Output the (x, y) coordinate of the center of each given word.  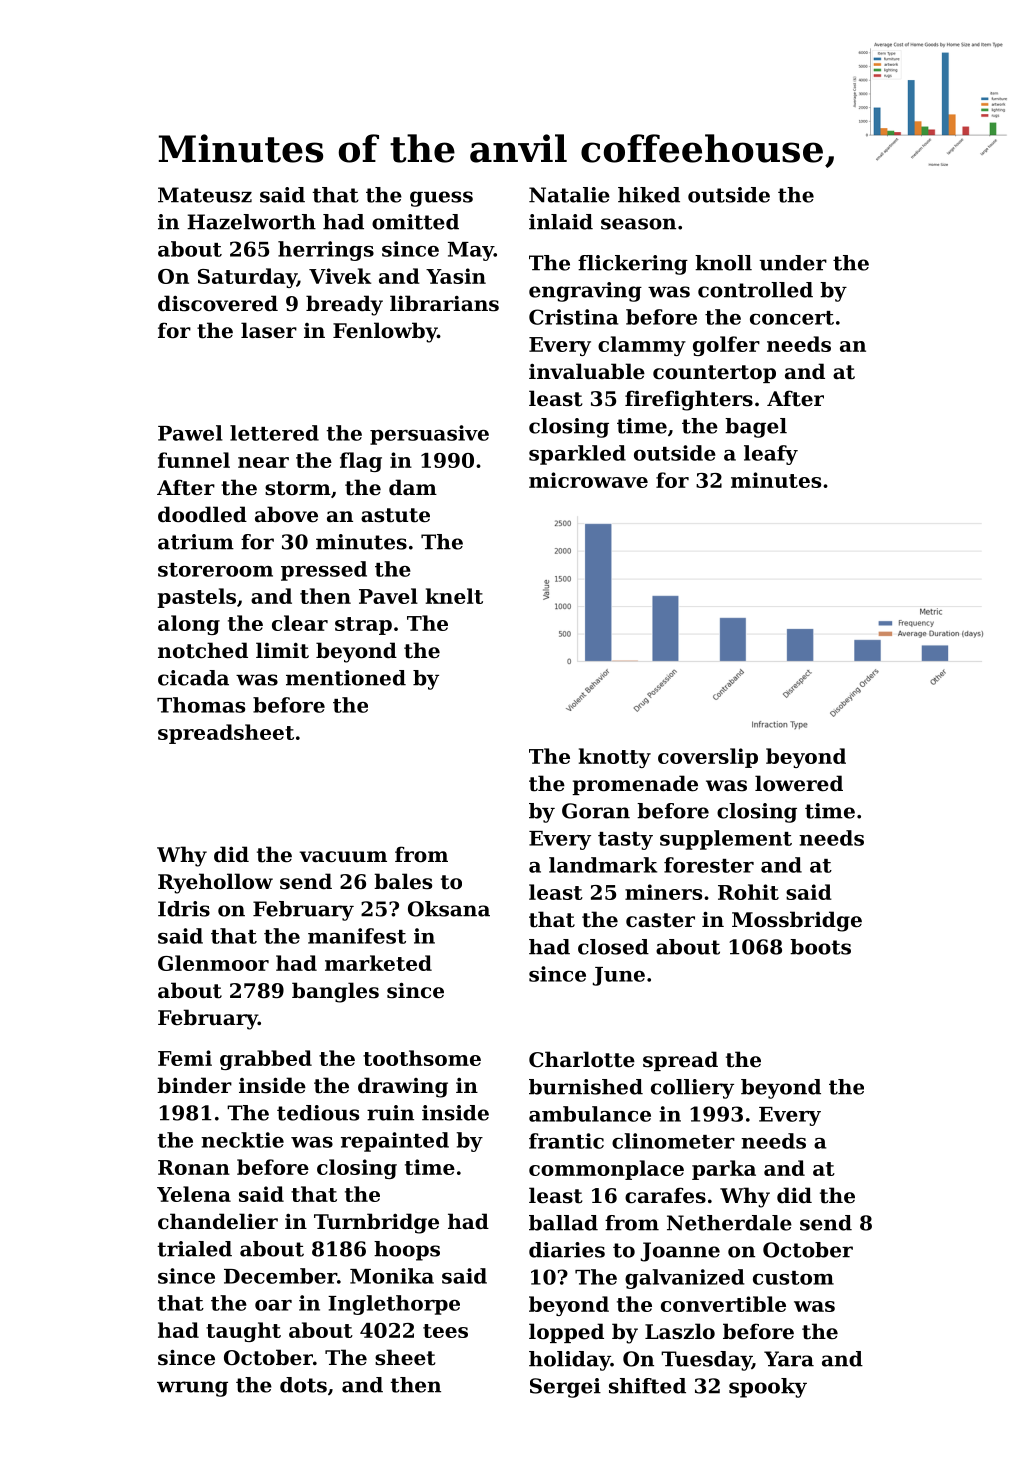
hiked (649, 195)
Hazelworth (251, 222)
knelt (454, 596)
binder (194, 1085)
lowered (799, 783)
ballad (563, 1223)
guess (441, 199)
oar (273, 1305)
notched (203, 650)
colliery (692, 1089)
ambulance (590, 1114)
